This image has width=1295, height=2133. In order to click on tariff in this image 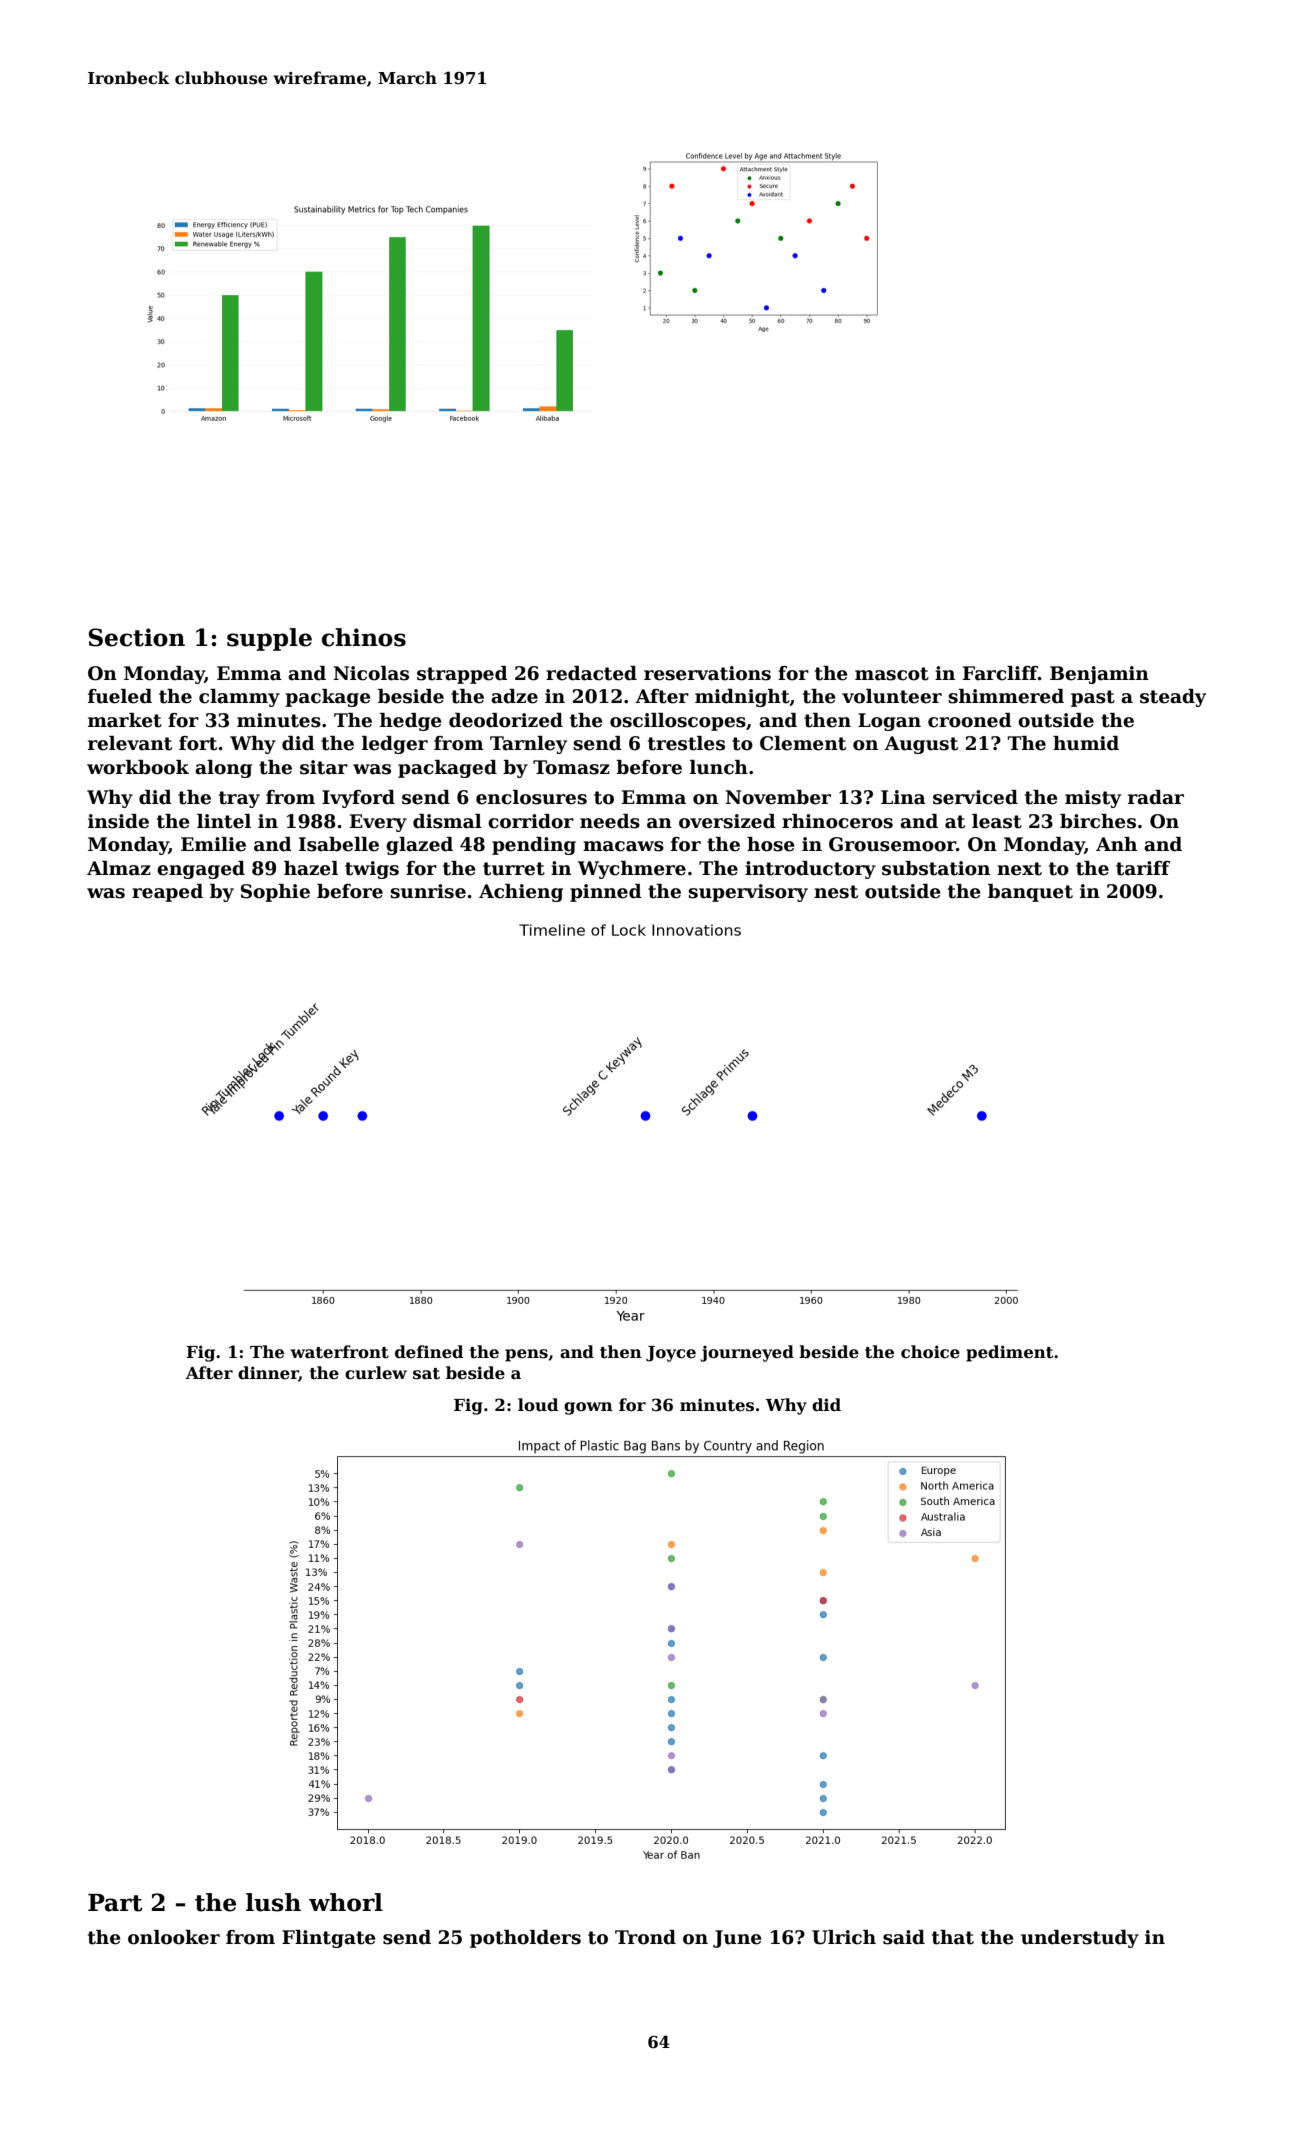, I will do `click(1143, 868)`.
